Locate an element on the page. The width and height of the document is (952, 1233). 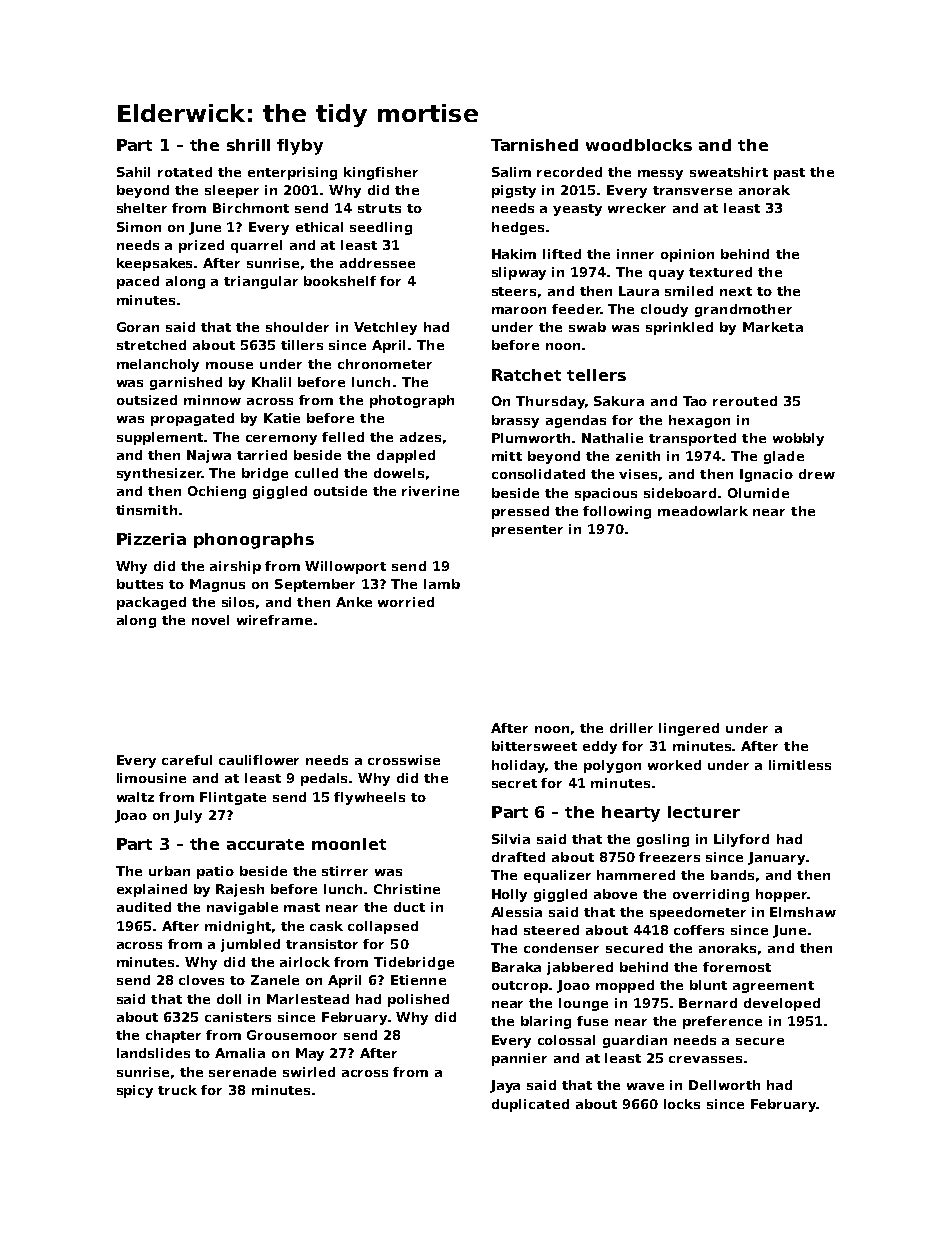
audited is located at coordinates (144, 907).
